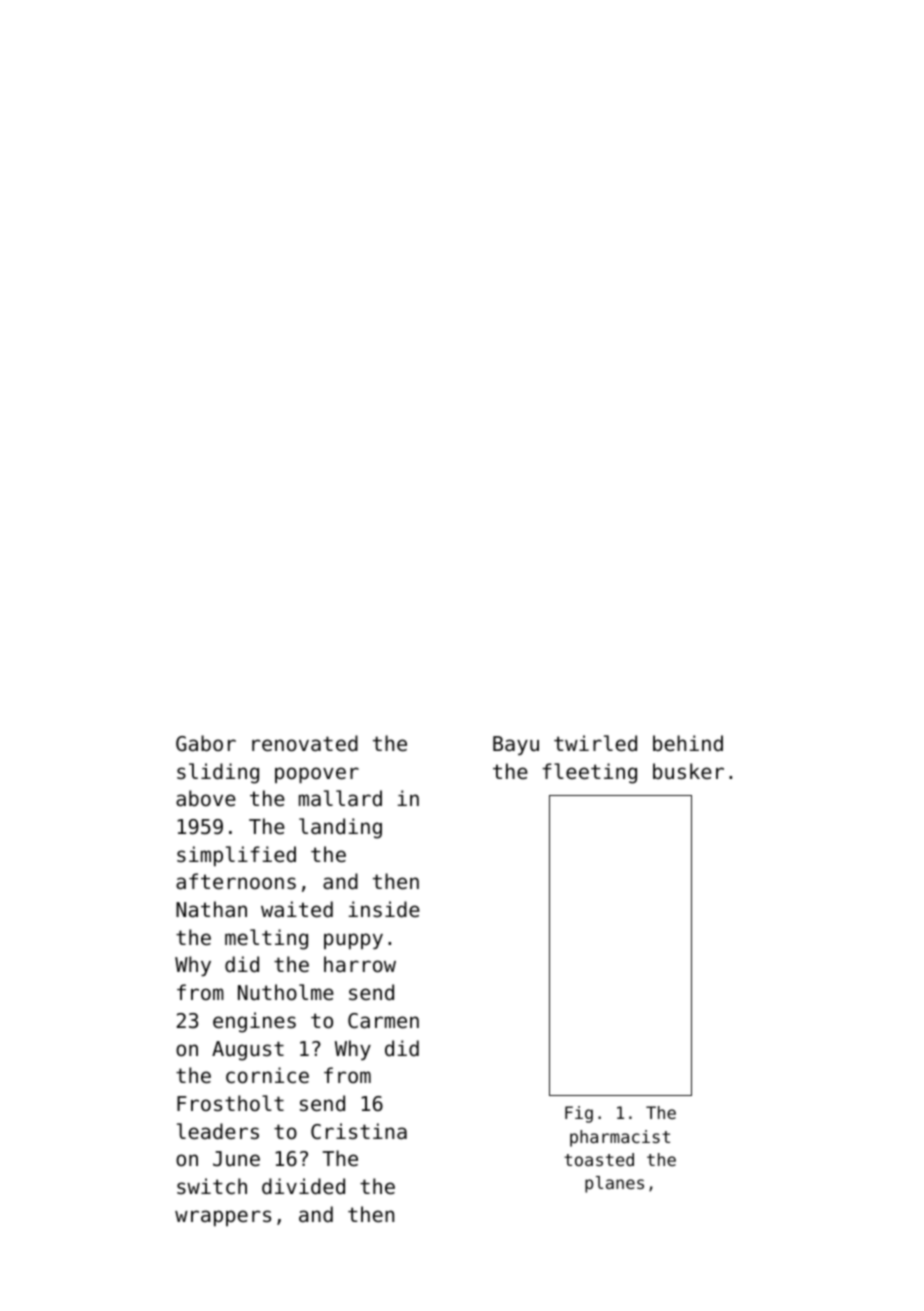 Image resolution: width=924 pixels, height=1311 pixels. I want to click on puppy, so click(353, 941).
